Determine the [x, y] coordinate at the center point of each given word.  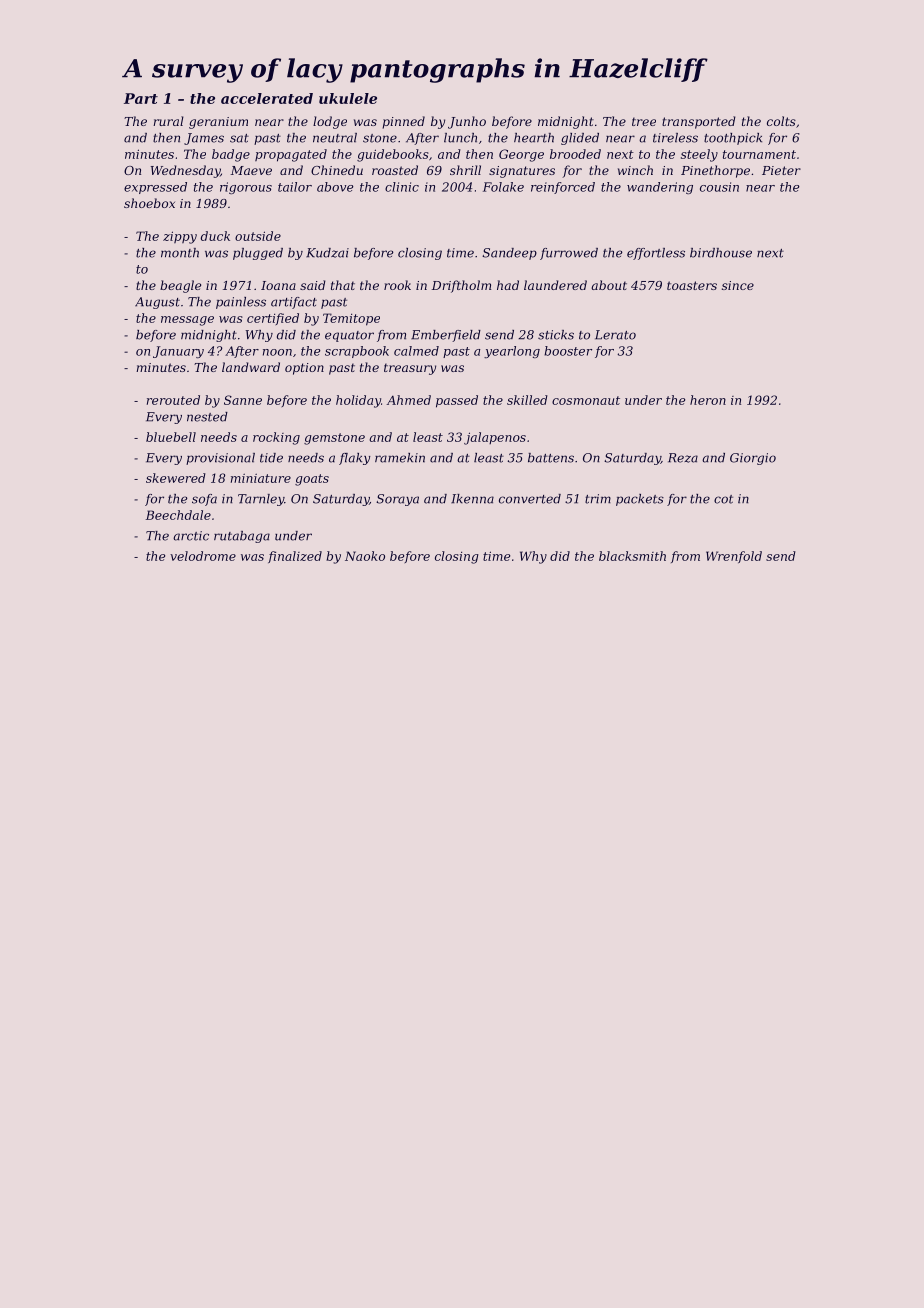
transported [699, 122]
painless [241, 303]
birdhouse [721, 253]
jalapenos [495, 438]
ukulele [348, 98]
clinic [402, 187]
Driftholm [461, 286]
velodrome [203, 556]
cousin [719, 187]
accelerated [267, 98]
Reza [683, 458]
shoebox [149, 203]
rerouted [173, 400]
